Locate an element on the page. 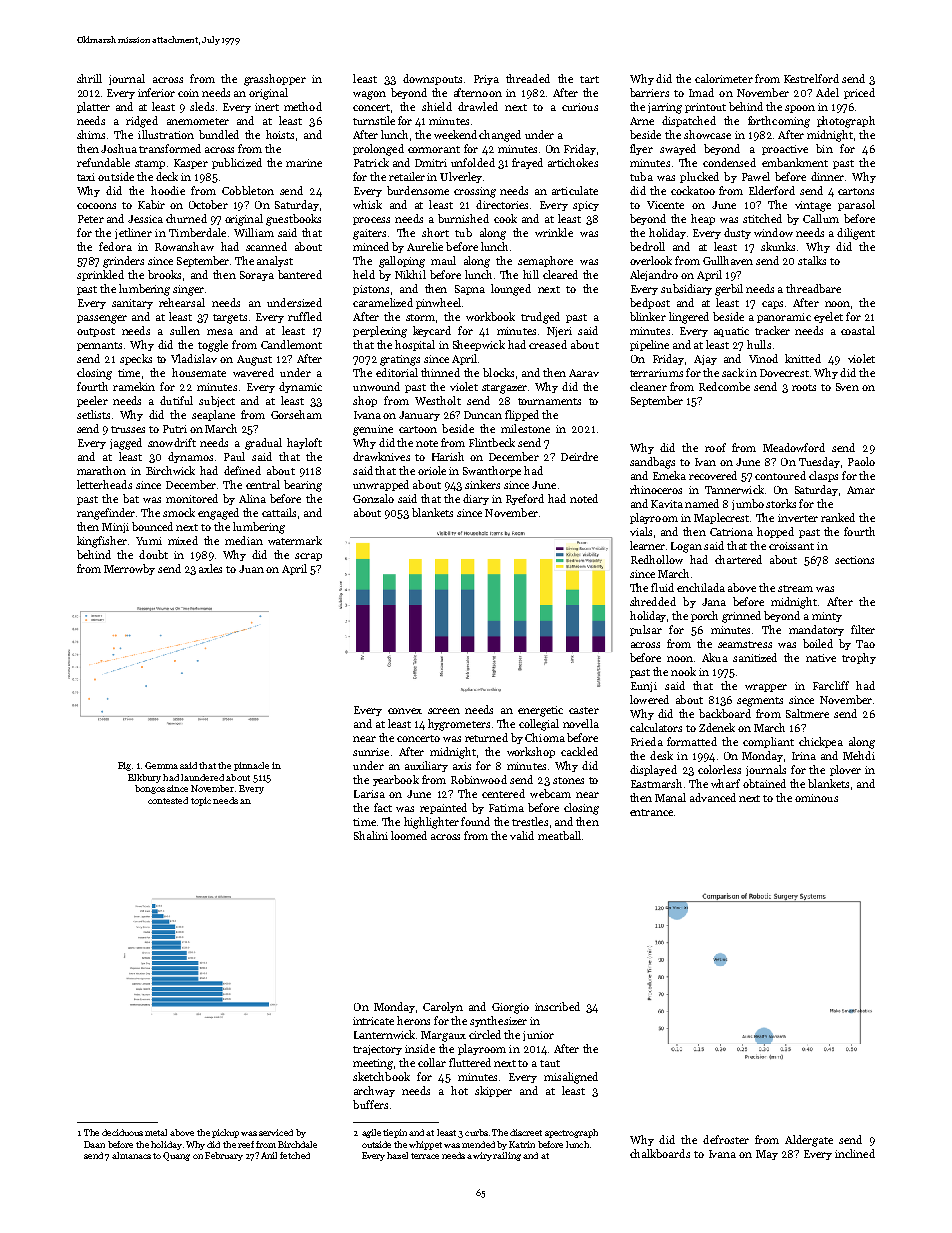 Image resolution: width=952 pixels, height=1233 pixels. deciduous is located at coordinates (122, 1132).
